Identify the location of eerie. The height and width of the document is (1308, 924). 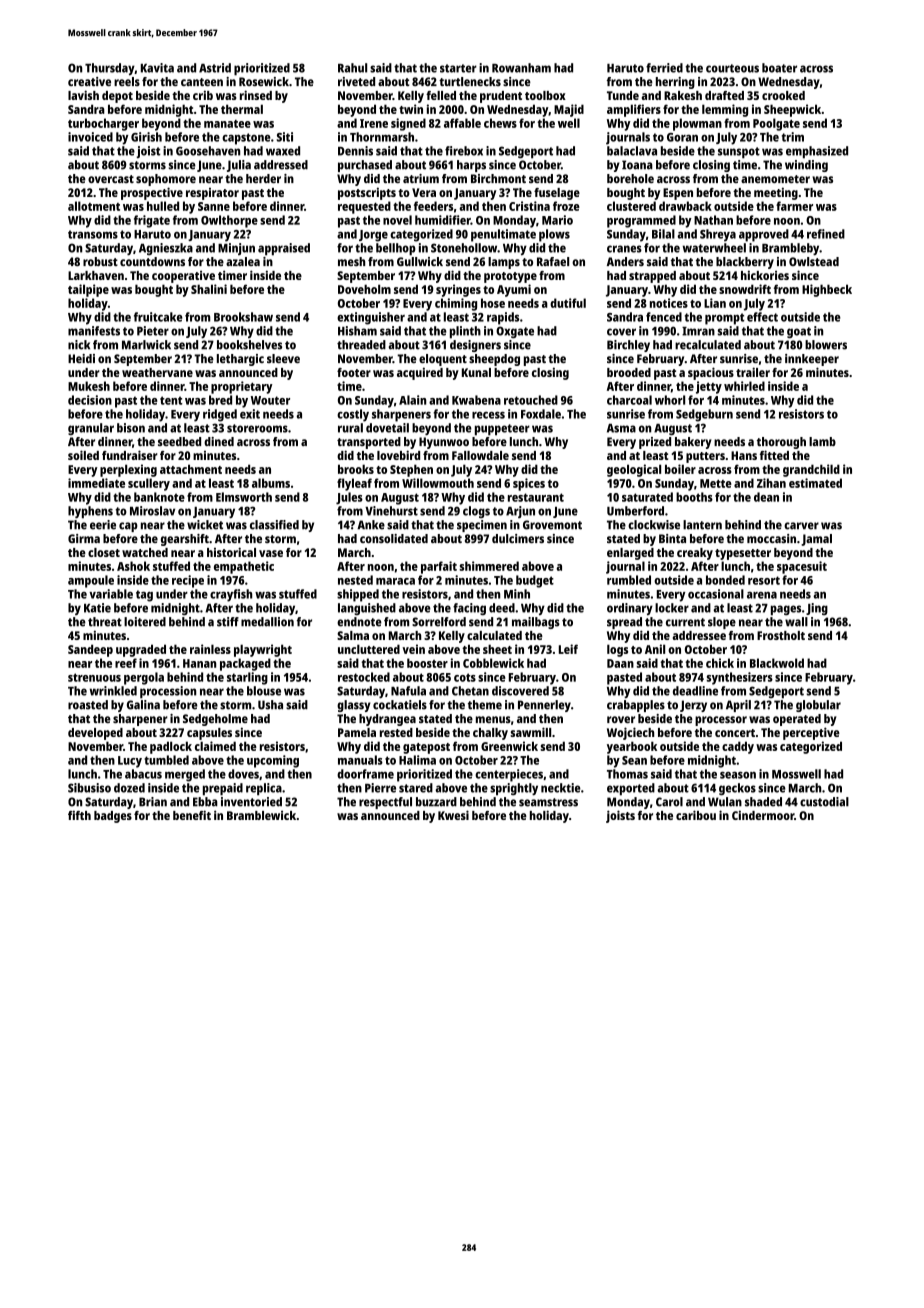
(103, 525).
